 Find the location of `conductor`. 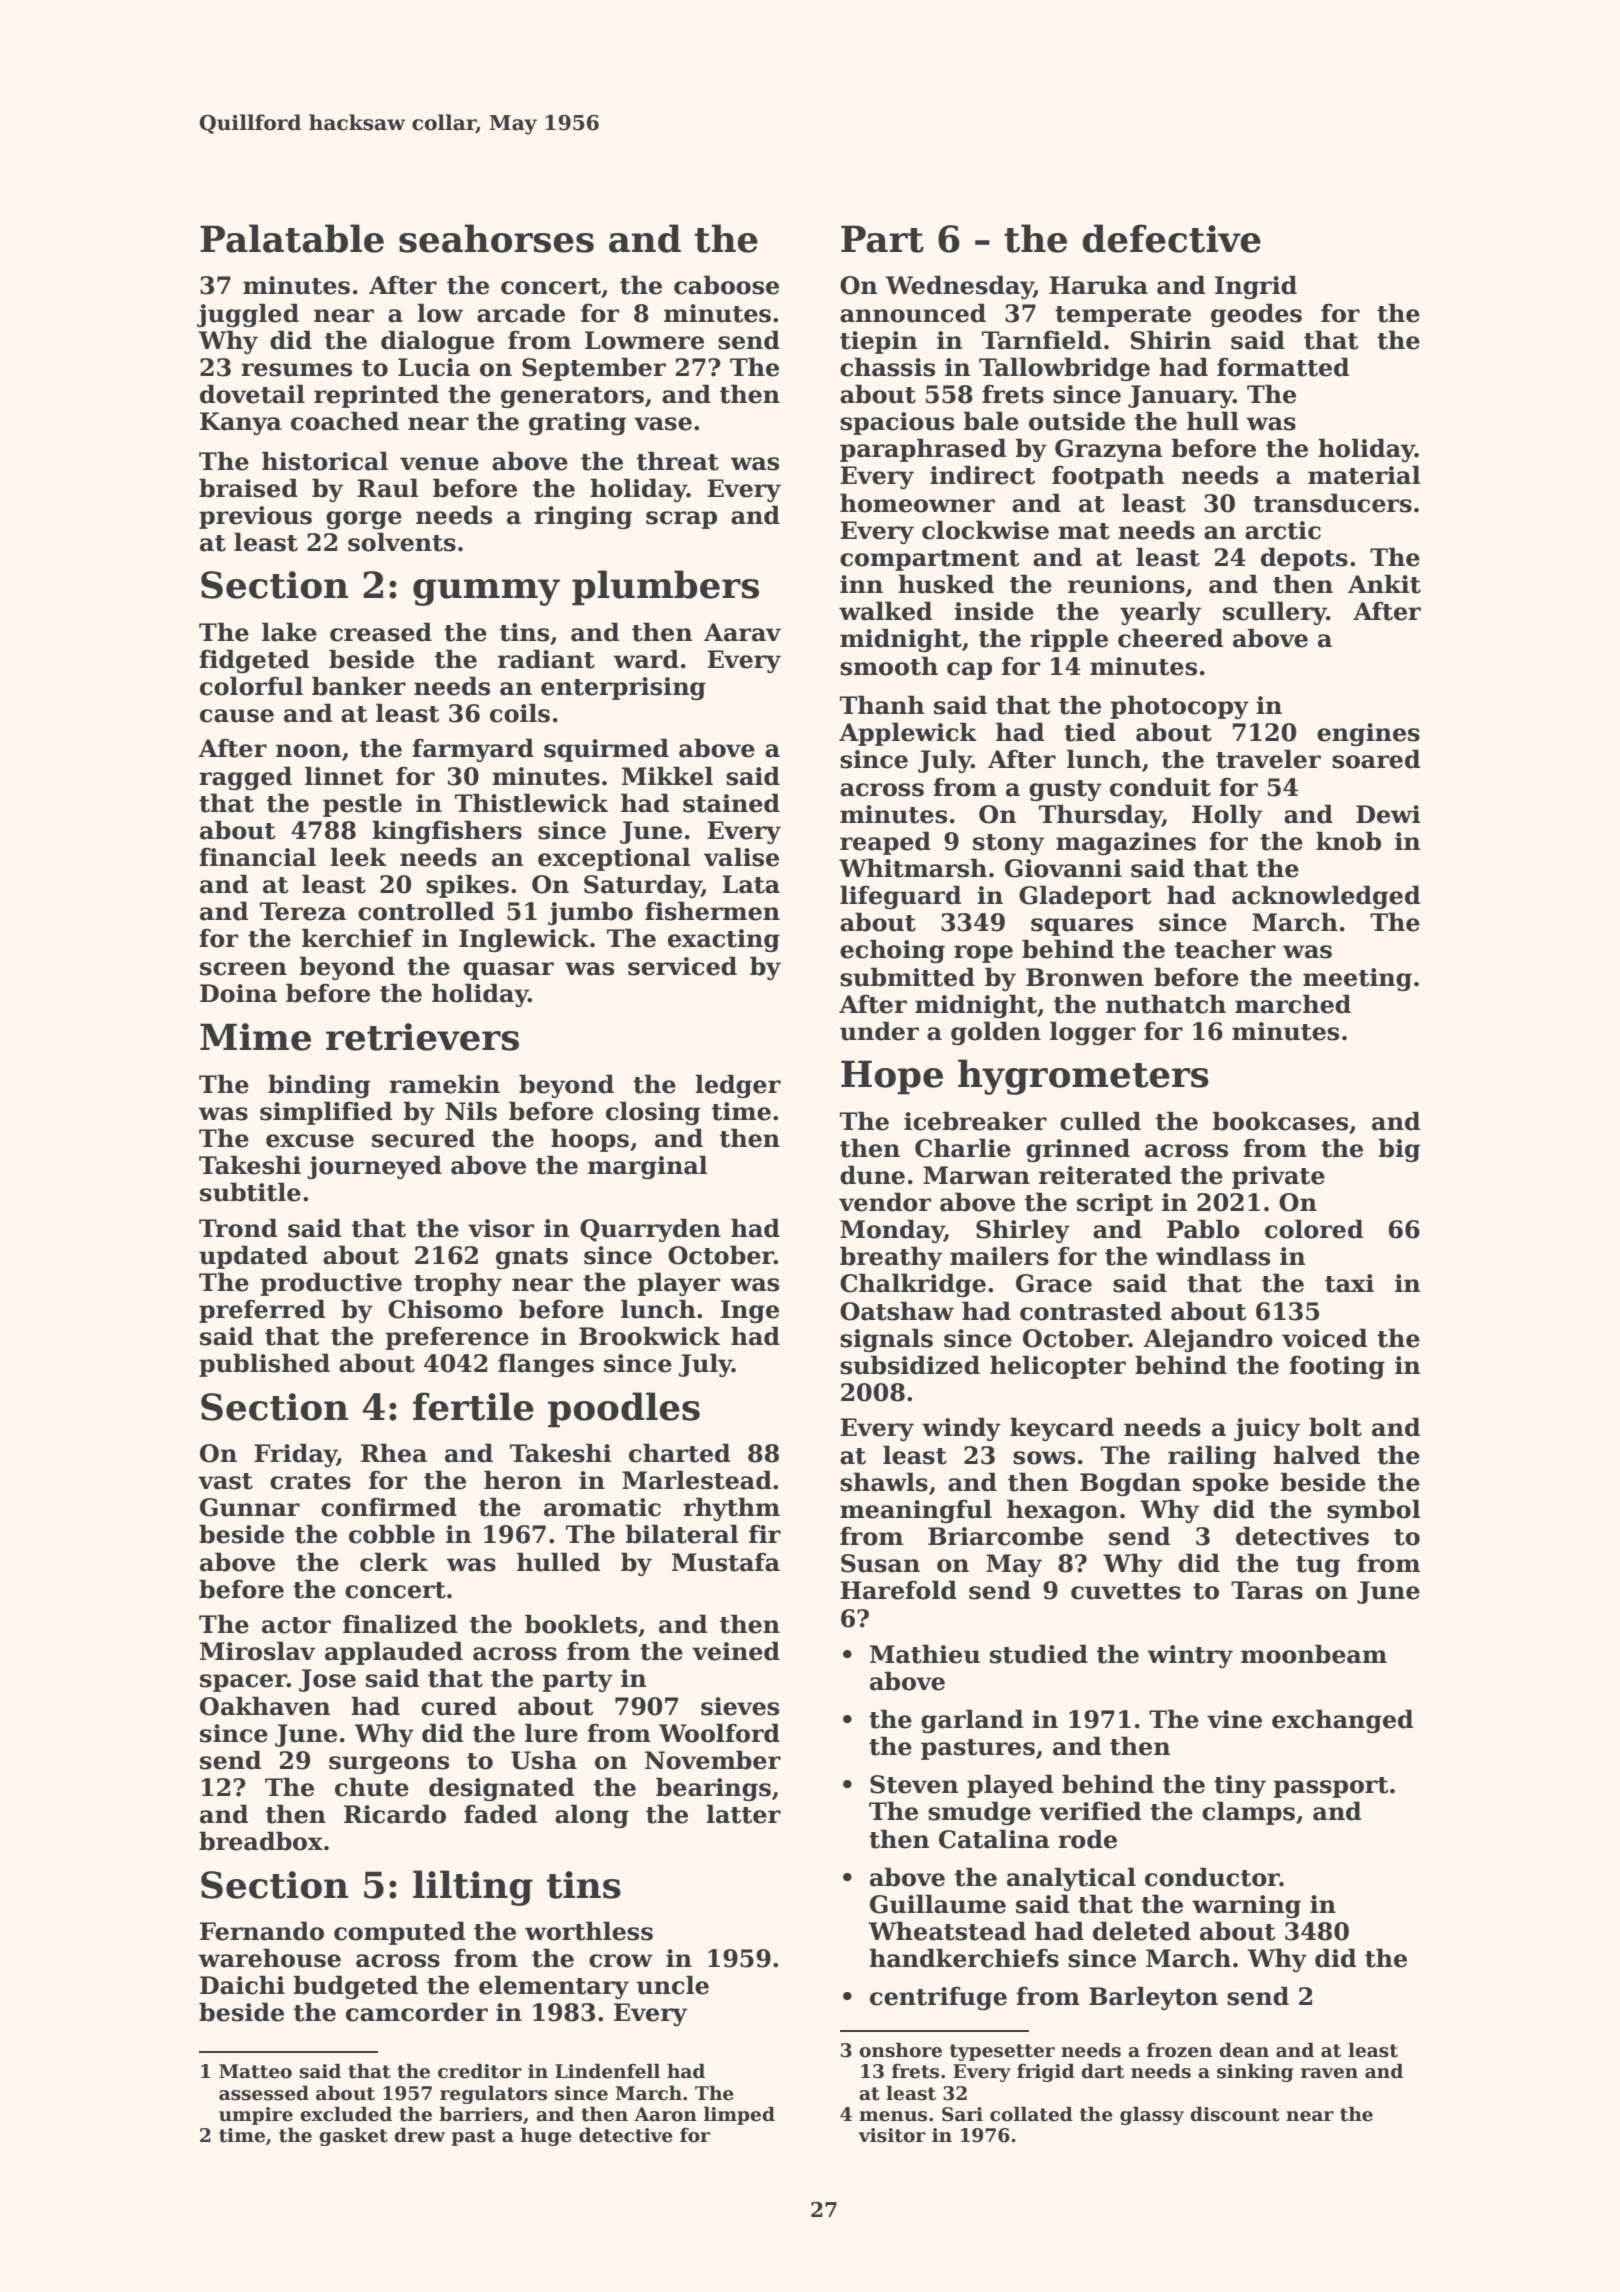

conductor is located at coordinates (1212, 1877).
